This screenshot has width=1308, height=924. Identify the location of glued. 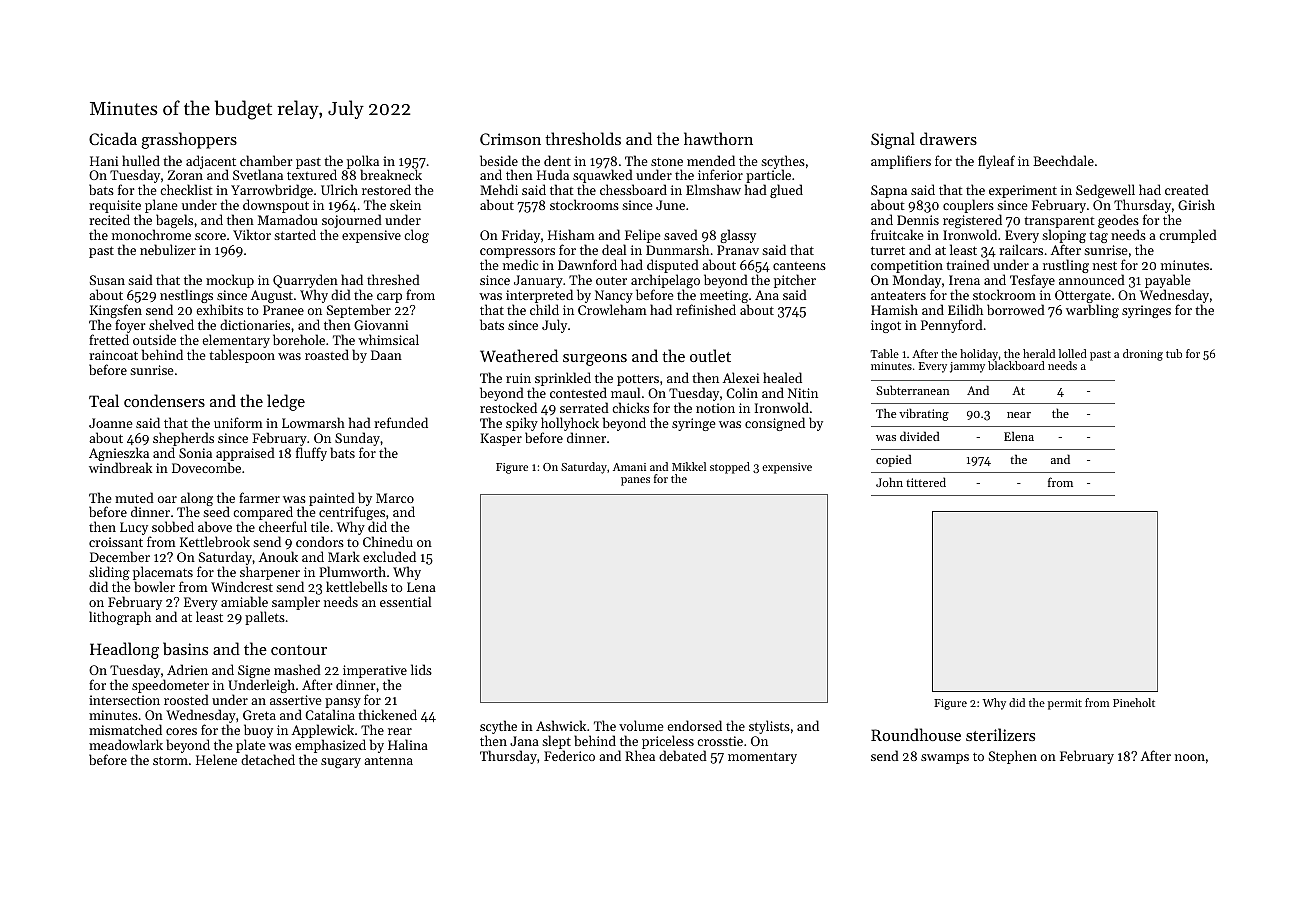
(786, 191).
